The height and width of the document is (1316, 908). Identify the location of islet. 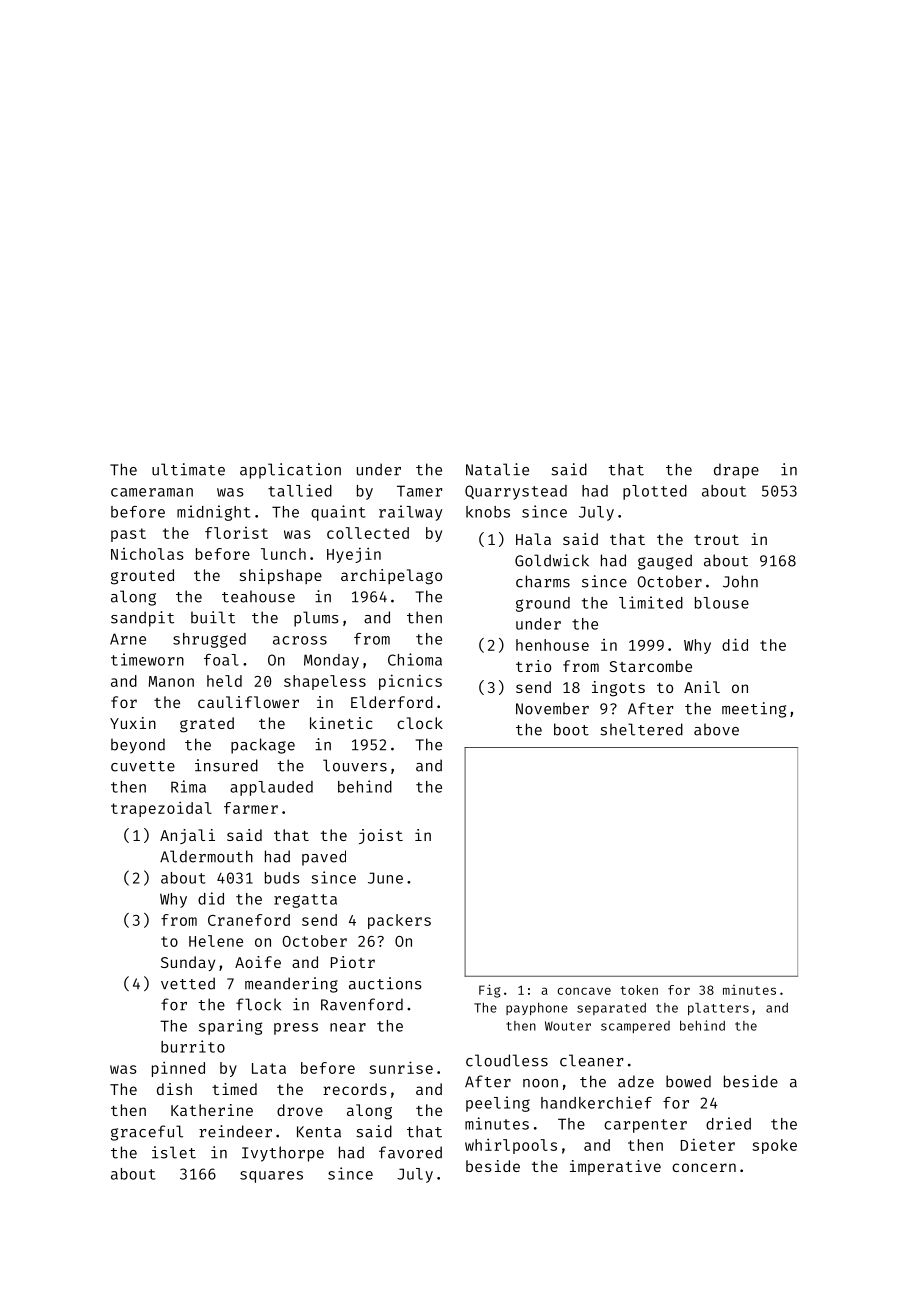
(174, 1152).
